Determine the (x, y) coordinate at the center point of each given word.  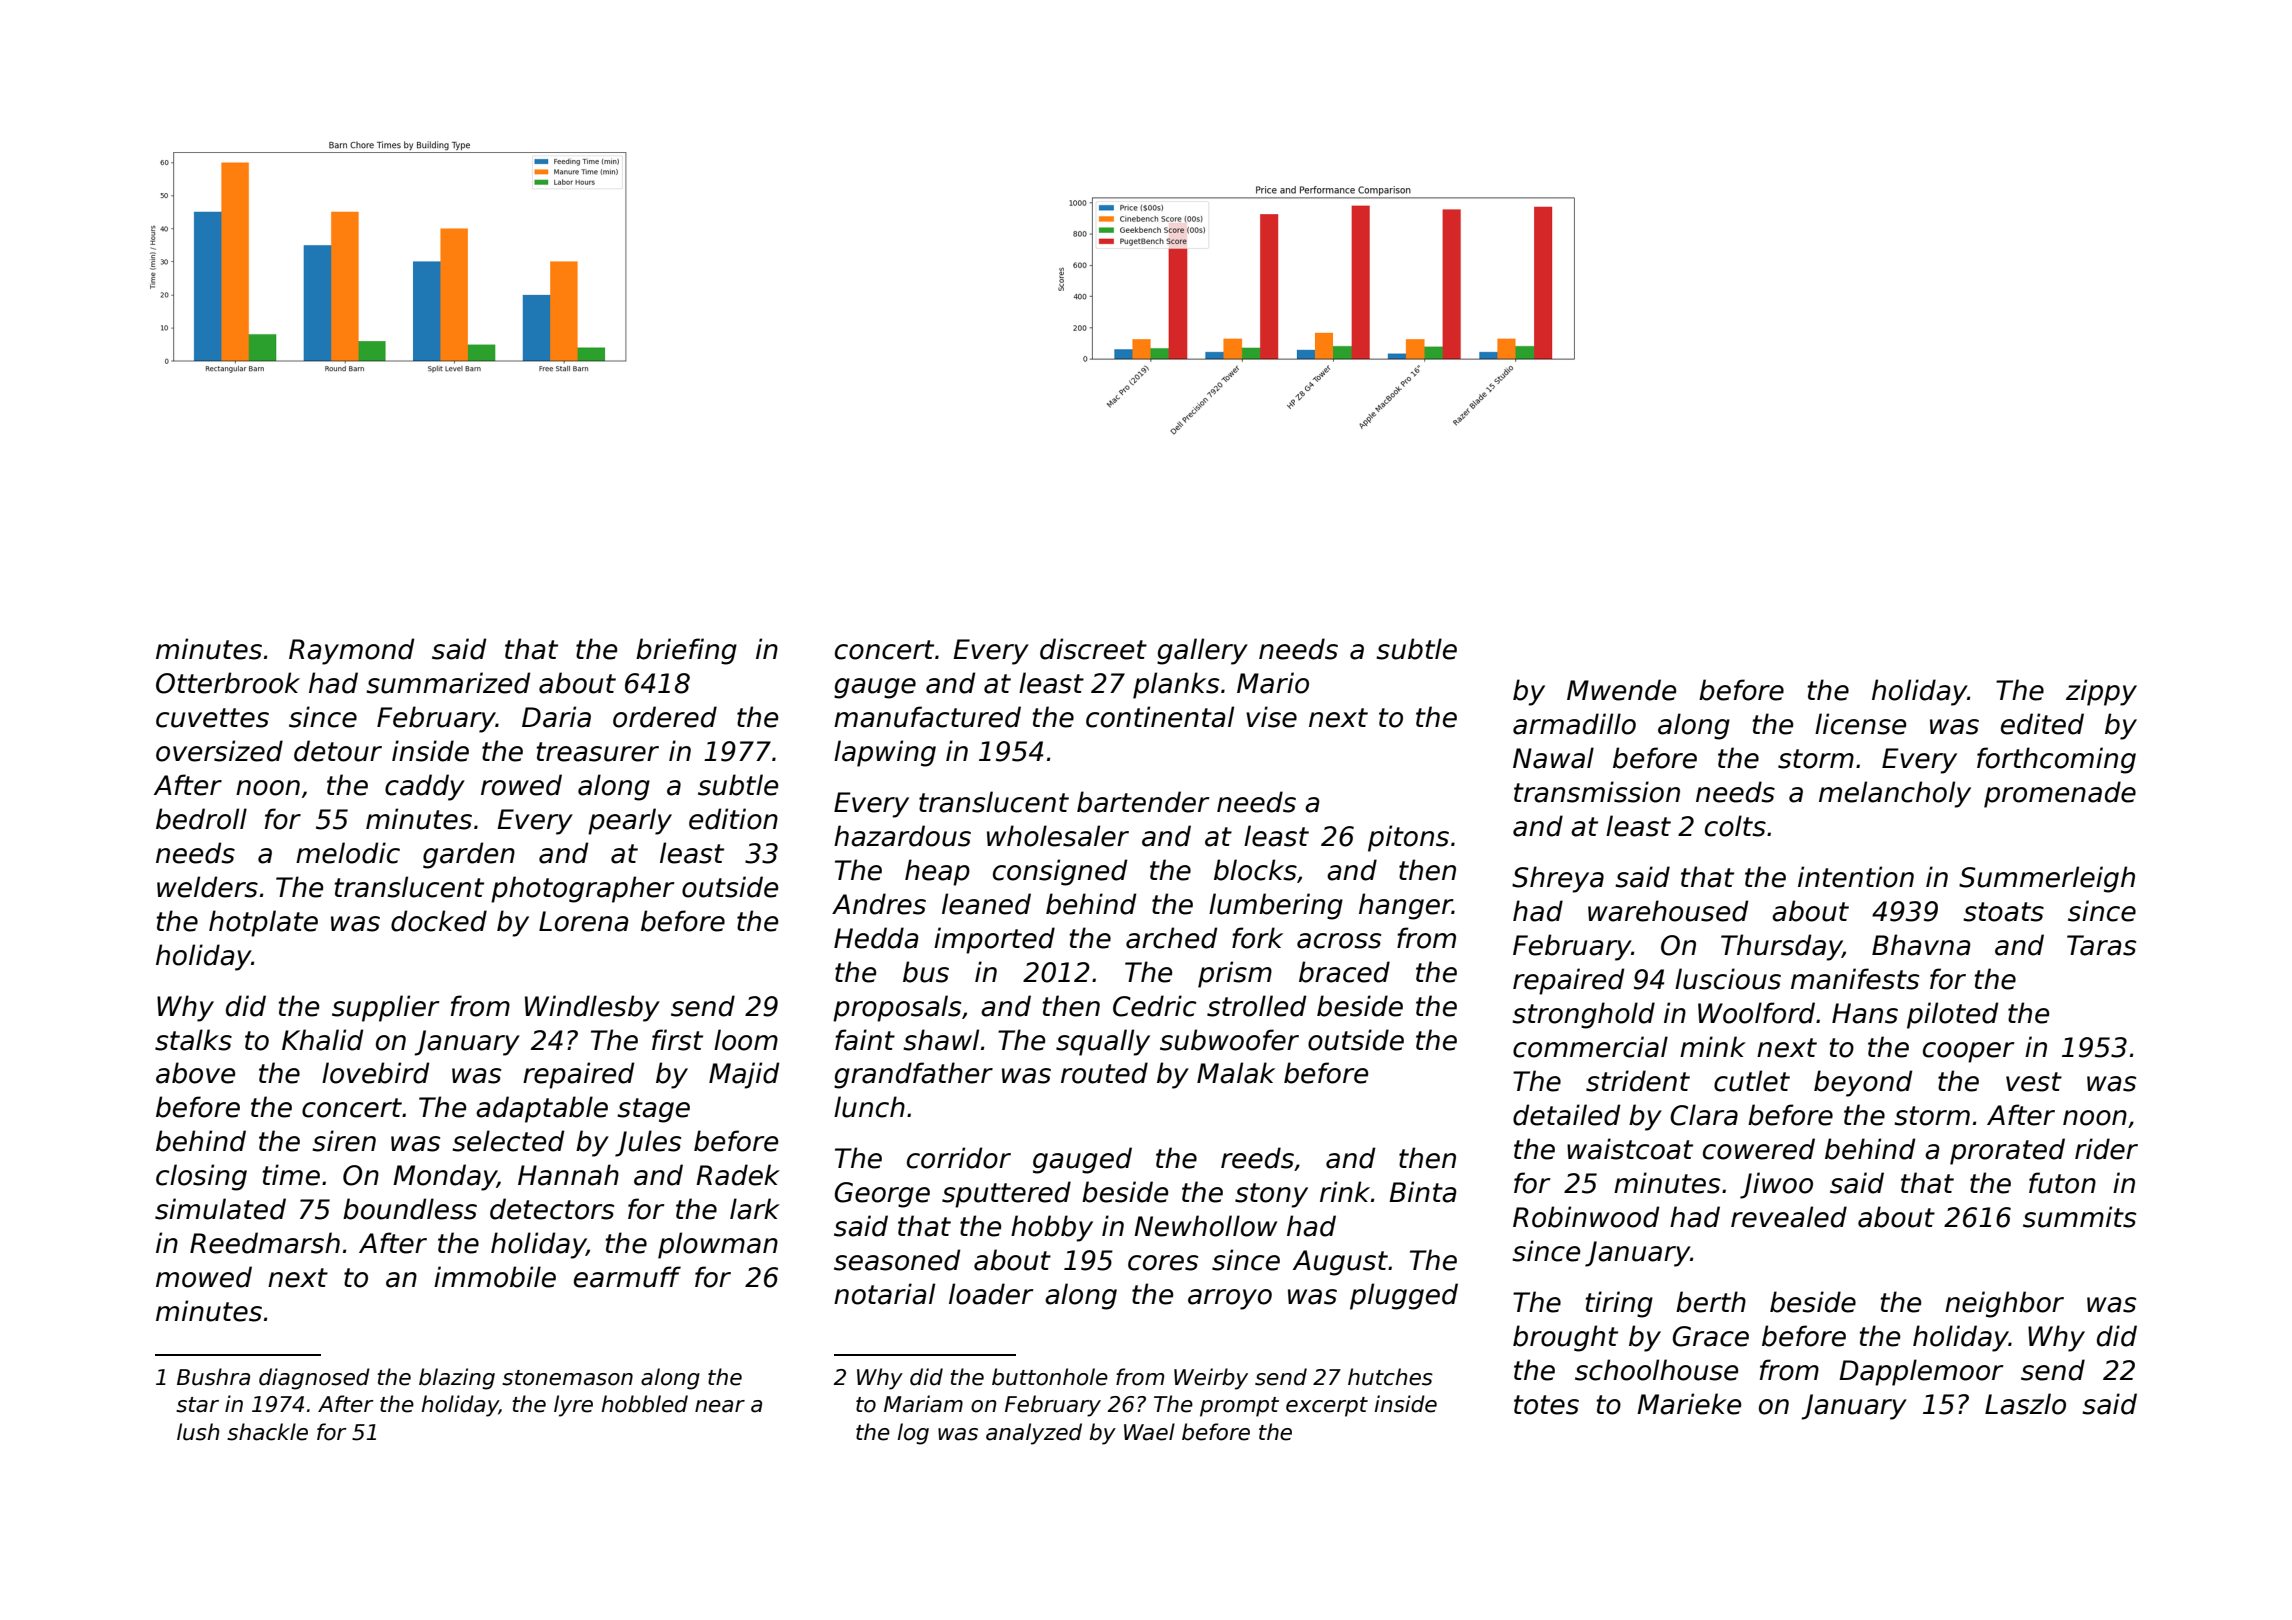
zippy (2101, 692)
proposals (897, 1008)
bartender (1143, 802)
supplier (386, 1008)
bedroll (201, 819)
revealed (1789, 1217)
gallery (1202, 651)
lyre (573, 1406)
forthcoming (2056, 760)
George (882, 1195)
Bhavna (1921, 945)
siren (344, 1141)
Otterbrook (228, 683)
